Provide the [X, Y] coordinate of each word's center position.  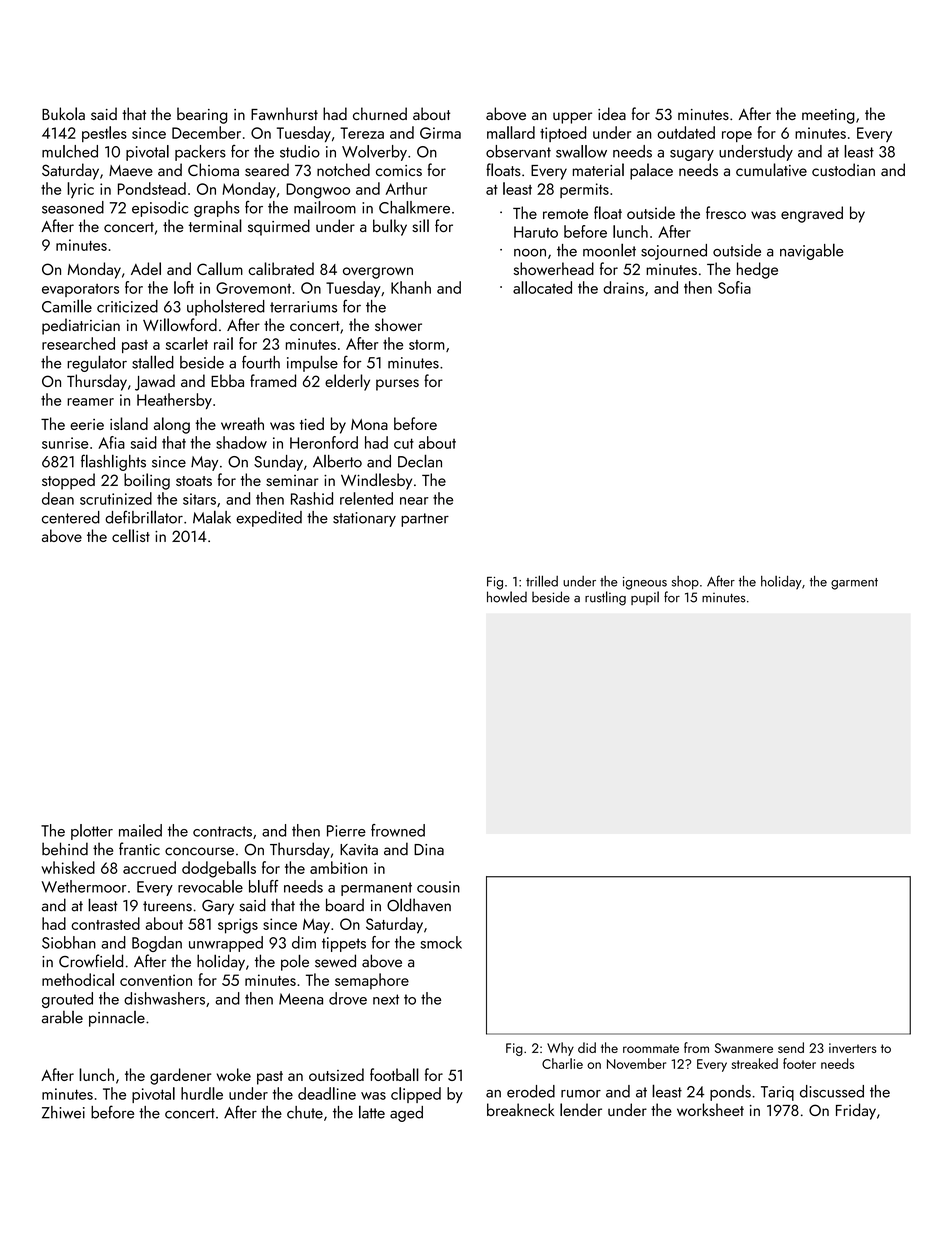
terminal [215, 225]
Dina [429, 850]
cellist [131, 535]
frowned [398, 830]
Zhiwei [63, 1112]
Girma [440, 133]
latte [372, 1112]
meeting [828, 116]
